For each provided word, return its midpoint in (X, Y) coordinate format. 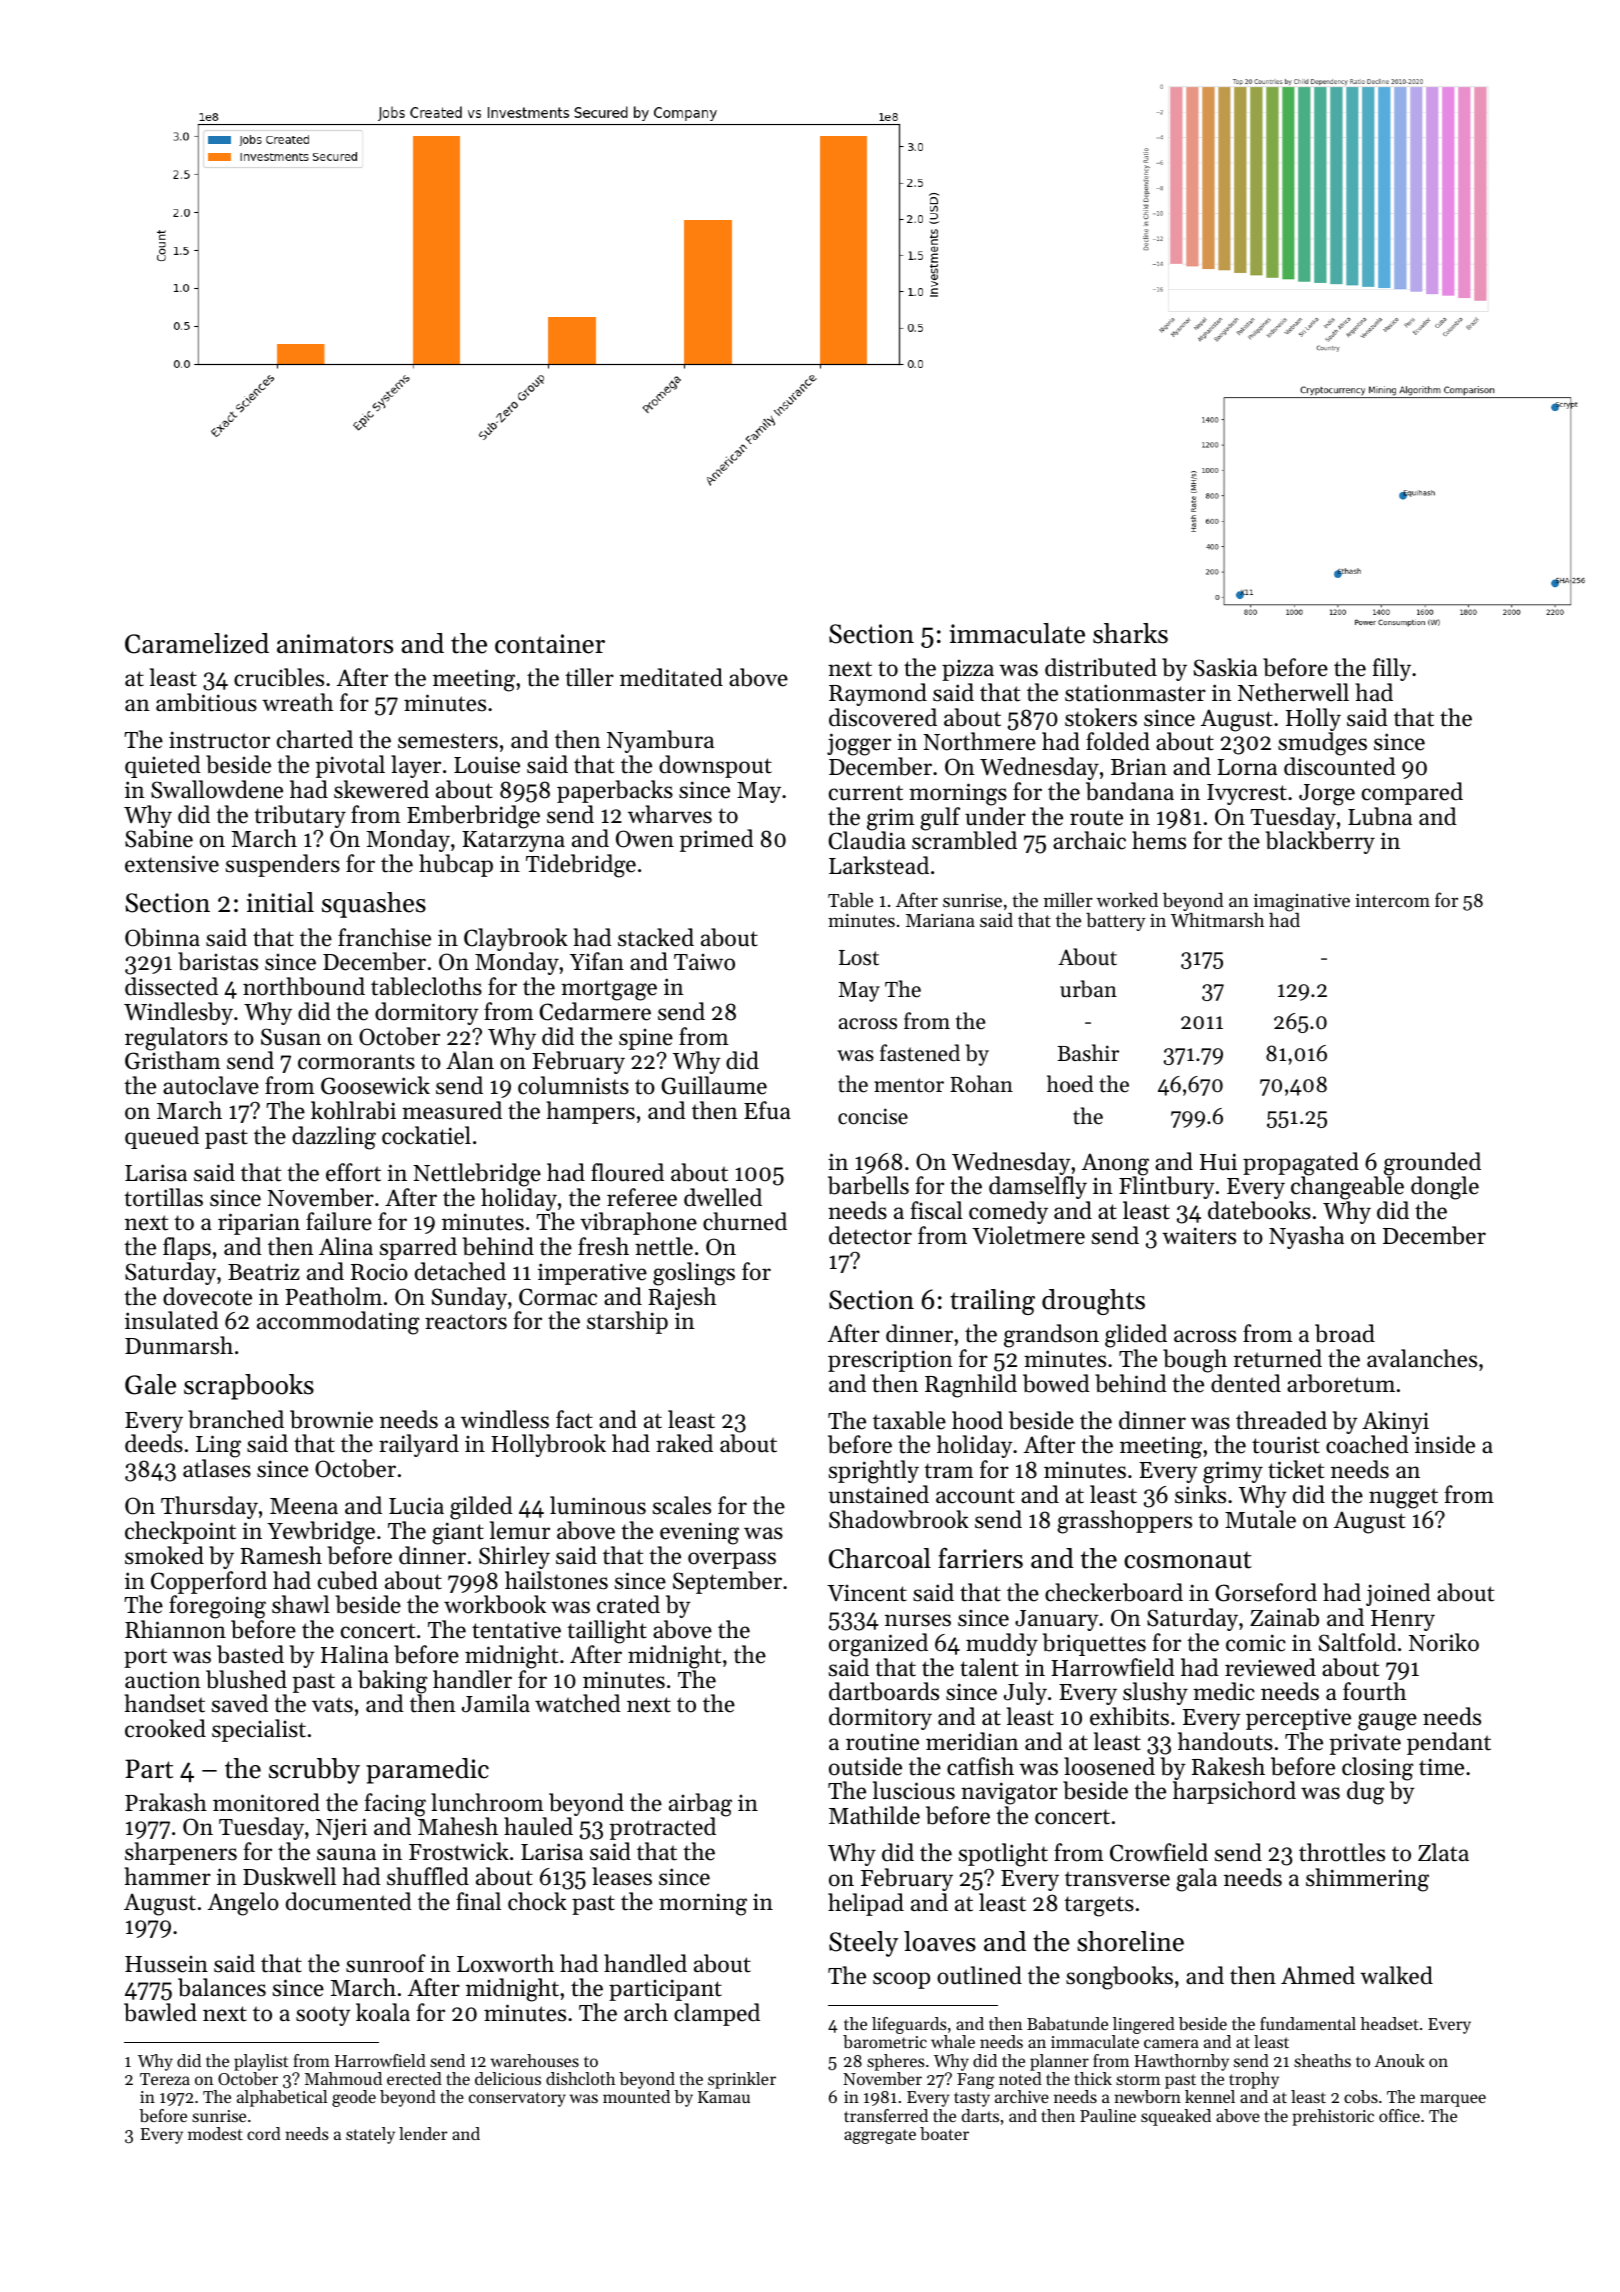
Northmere (979, 741)
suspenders (283, 865)
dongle (1445, 1188)
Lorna (1247, 767)
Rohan (981, 1084)
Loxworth (505, 1963)
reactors (466, 1322)
